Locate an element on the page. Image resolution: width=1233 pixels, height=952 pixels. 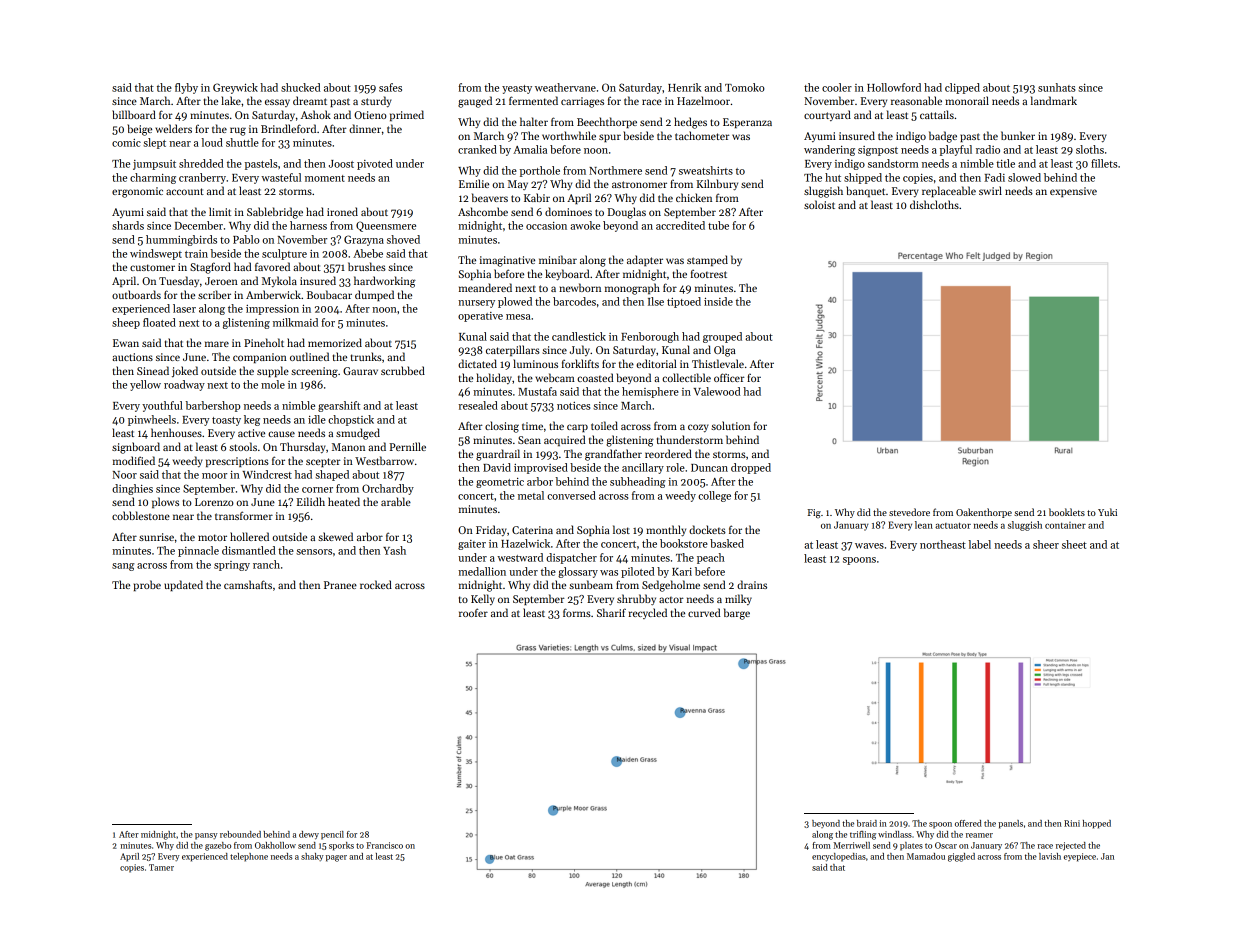
pager is located at coordinates (336, 858).
